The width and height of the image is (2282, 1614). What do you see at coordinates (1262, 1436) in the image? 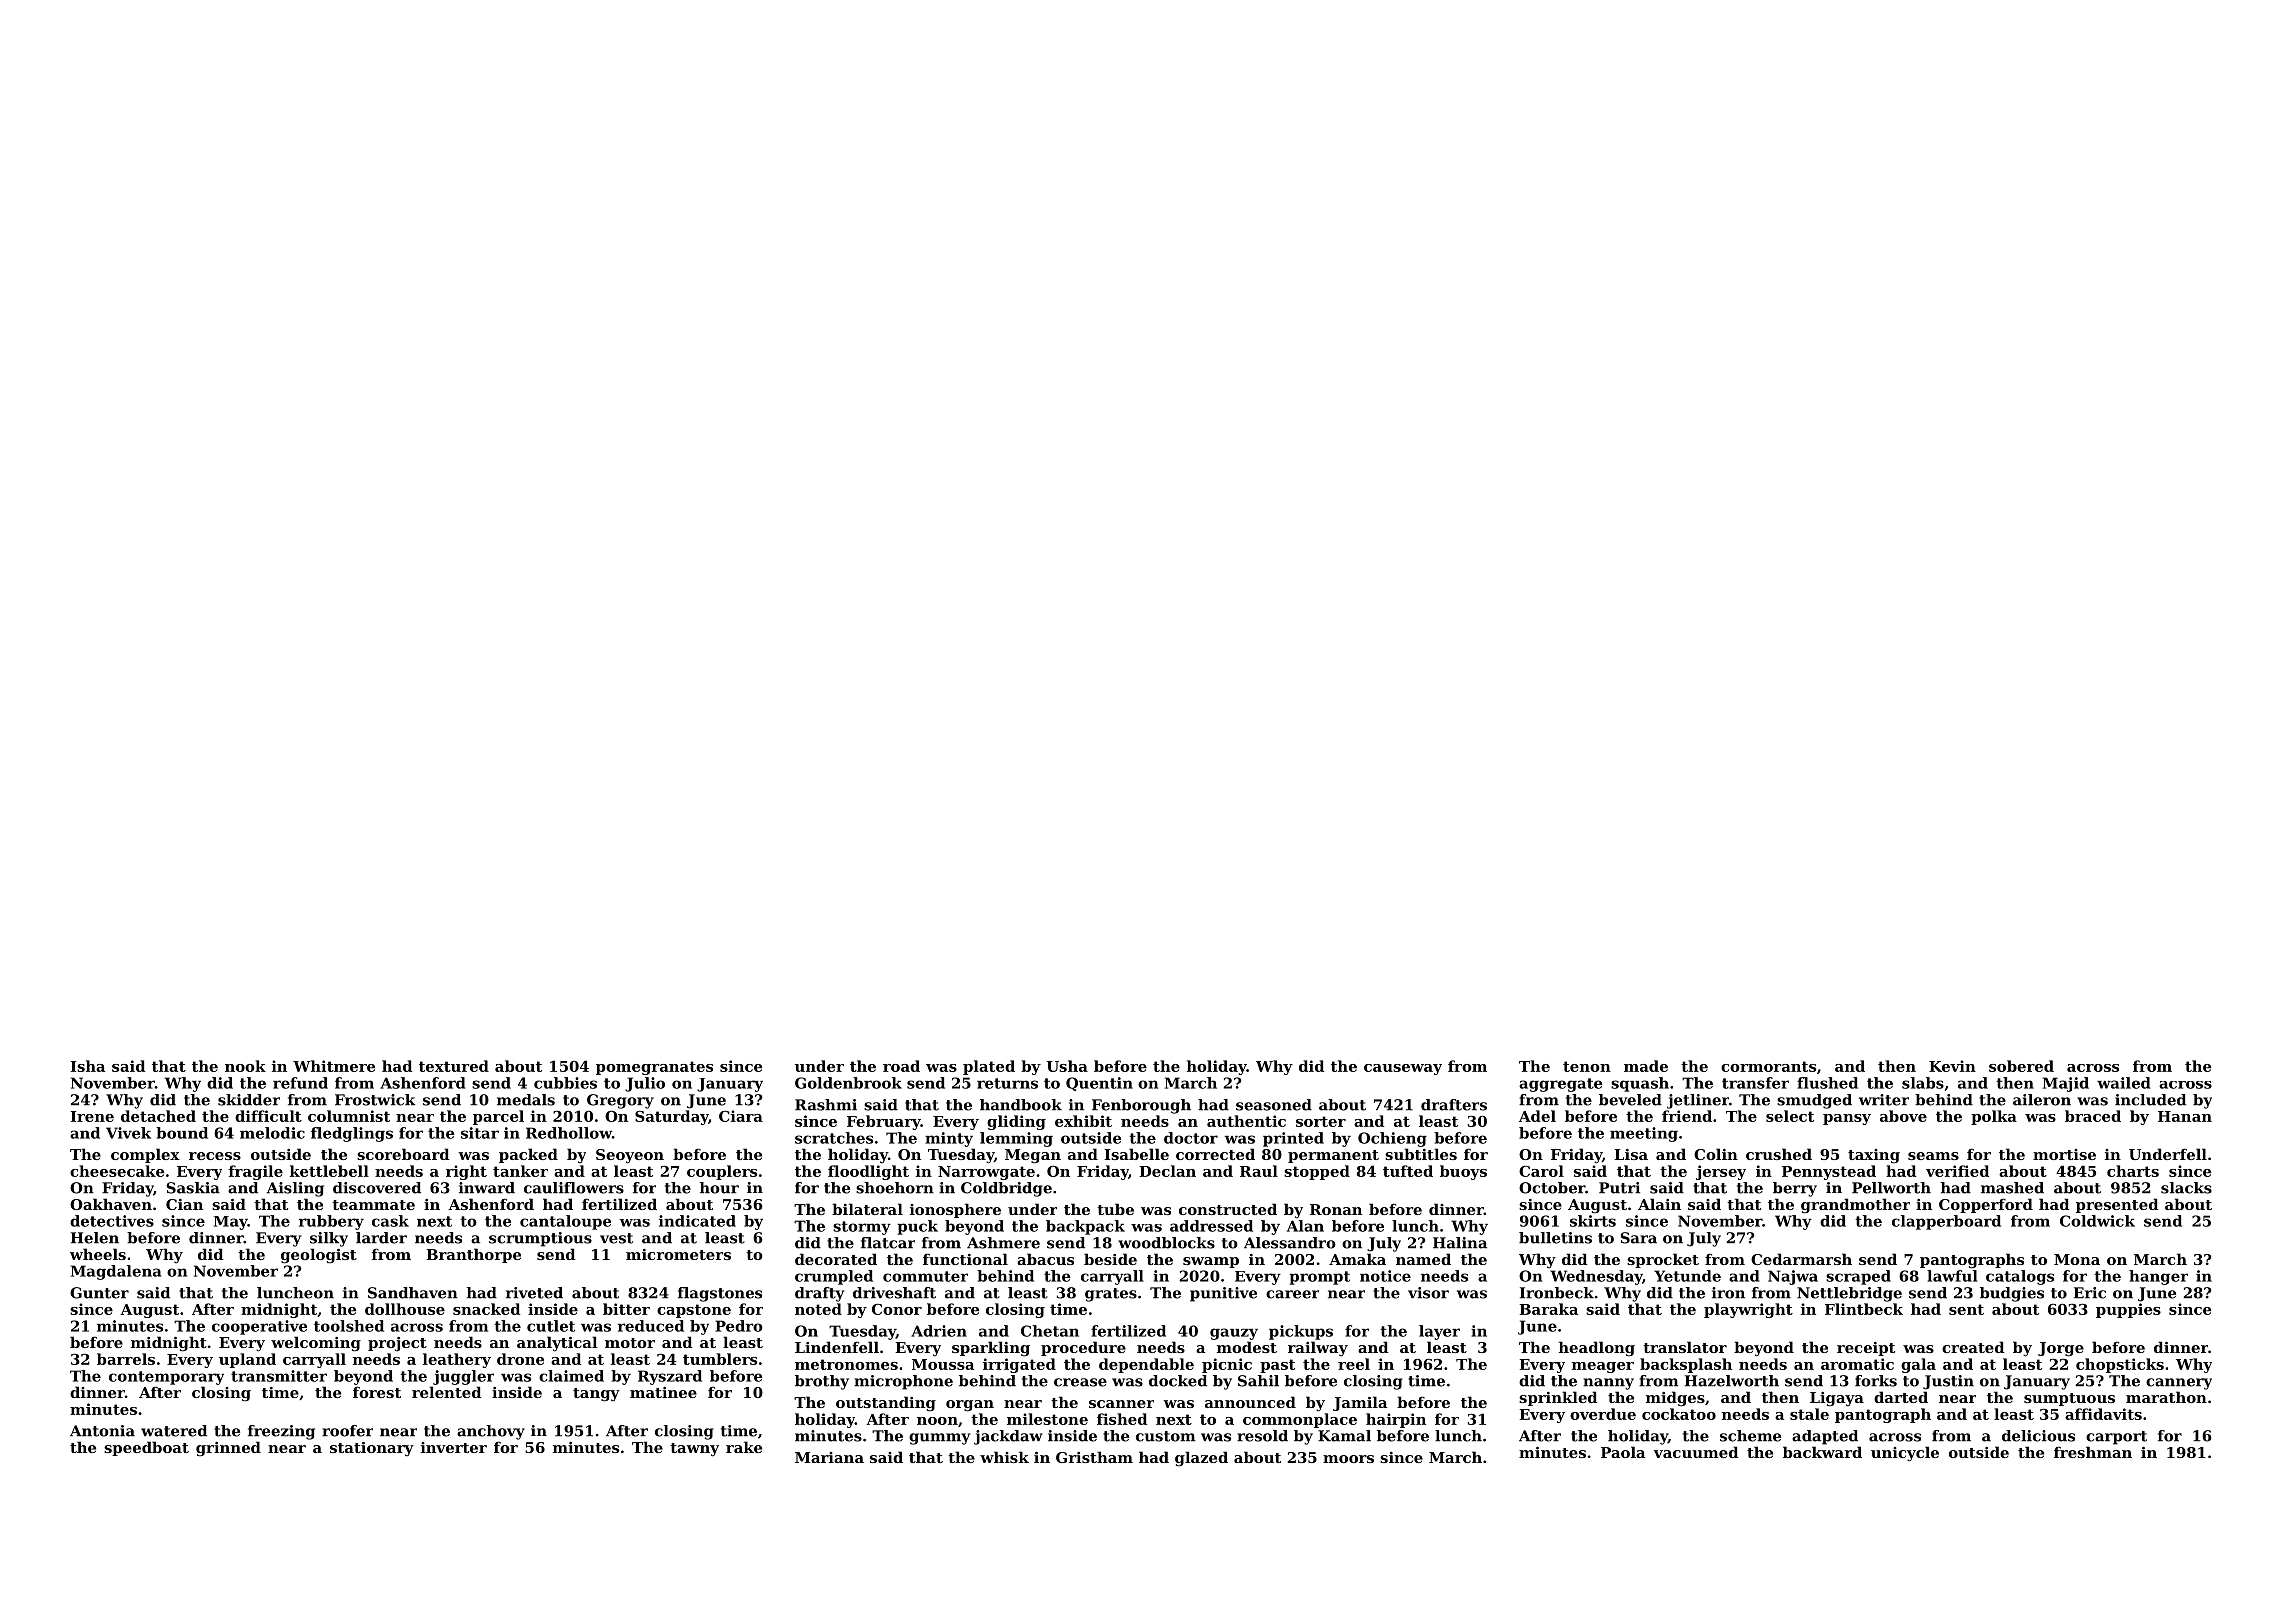
I see `resold` at bounding box center [1262, 1436].
